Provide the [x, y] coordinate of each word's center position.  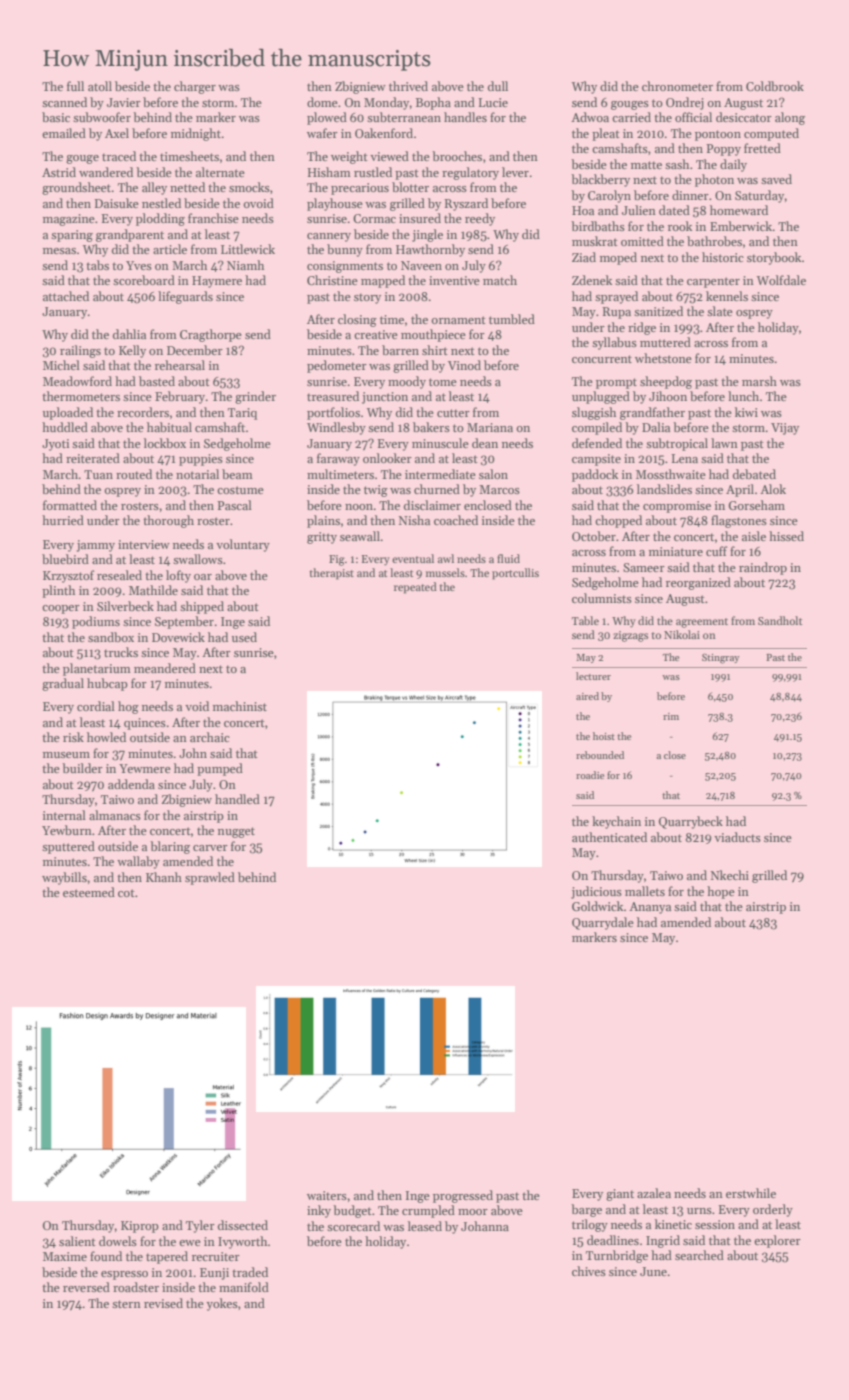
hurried [63, 520]
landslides [664, 489]
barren [400, 350]
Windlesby [336, 428]
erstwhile [751, 1193]
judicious [596, 892]
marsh [759, 381]
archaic [210, 737]
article [170, 249]
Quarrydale [603, 923]
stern [126, 1304]
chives [589, 1271]
